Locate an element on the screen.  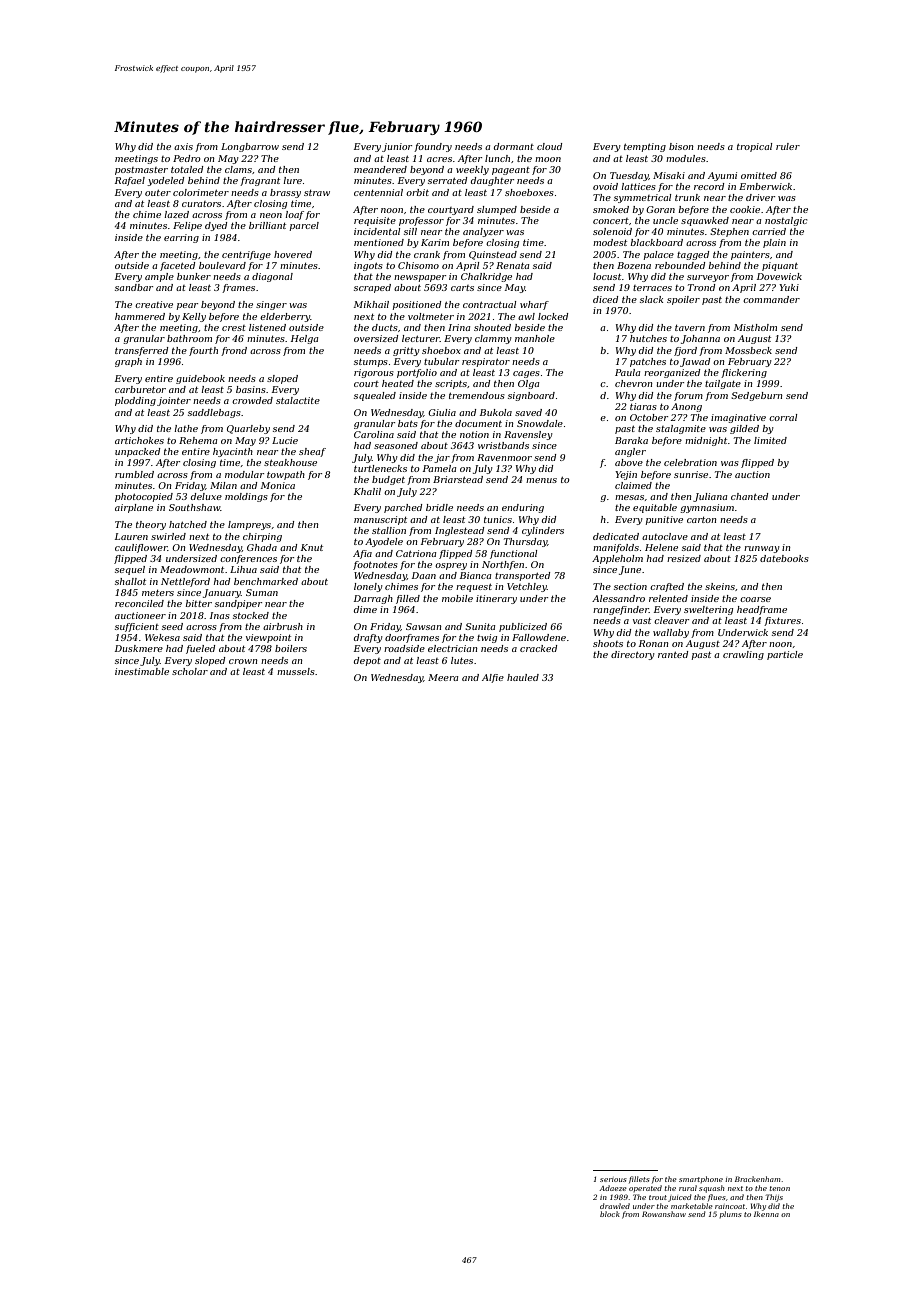
Meera is located at coordinates (443, 677).
